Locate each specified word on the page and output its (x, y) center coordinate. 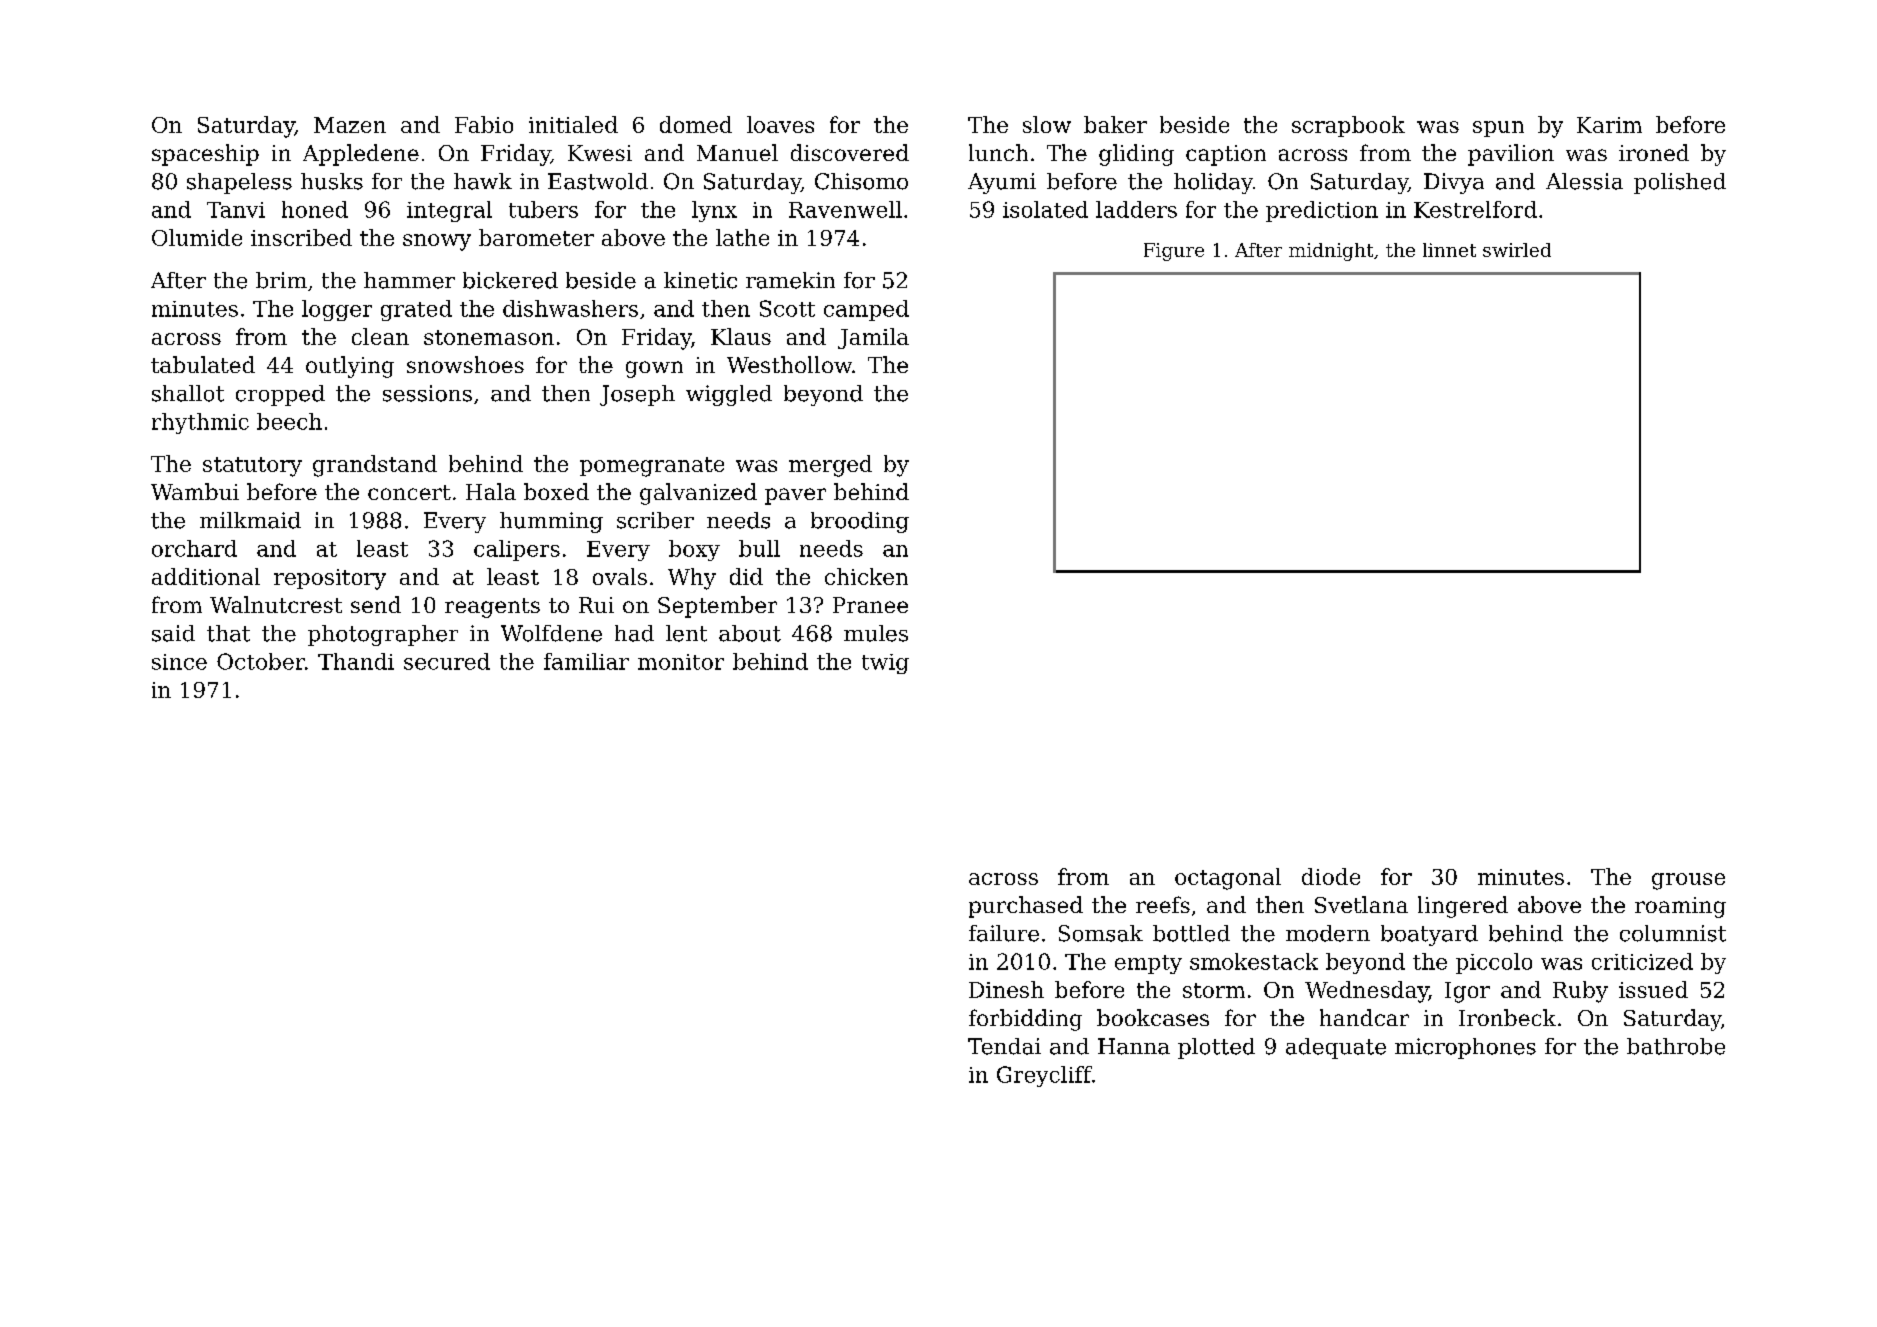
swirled (1517, 250)
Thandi (356, 661)
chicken (866, 576)
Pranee (870, 605)
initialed (573, 124)
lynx (714, 211)
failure (1004, 933)
